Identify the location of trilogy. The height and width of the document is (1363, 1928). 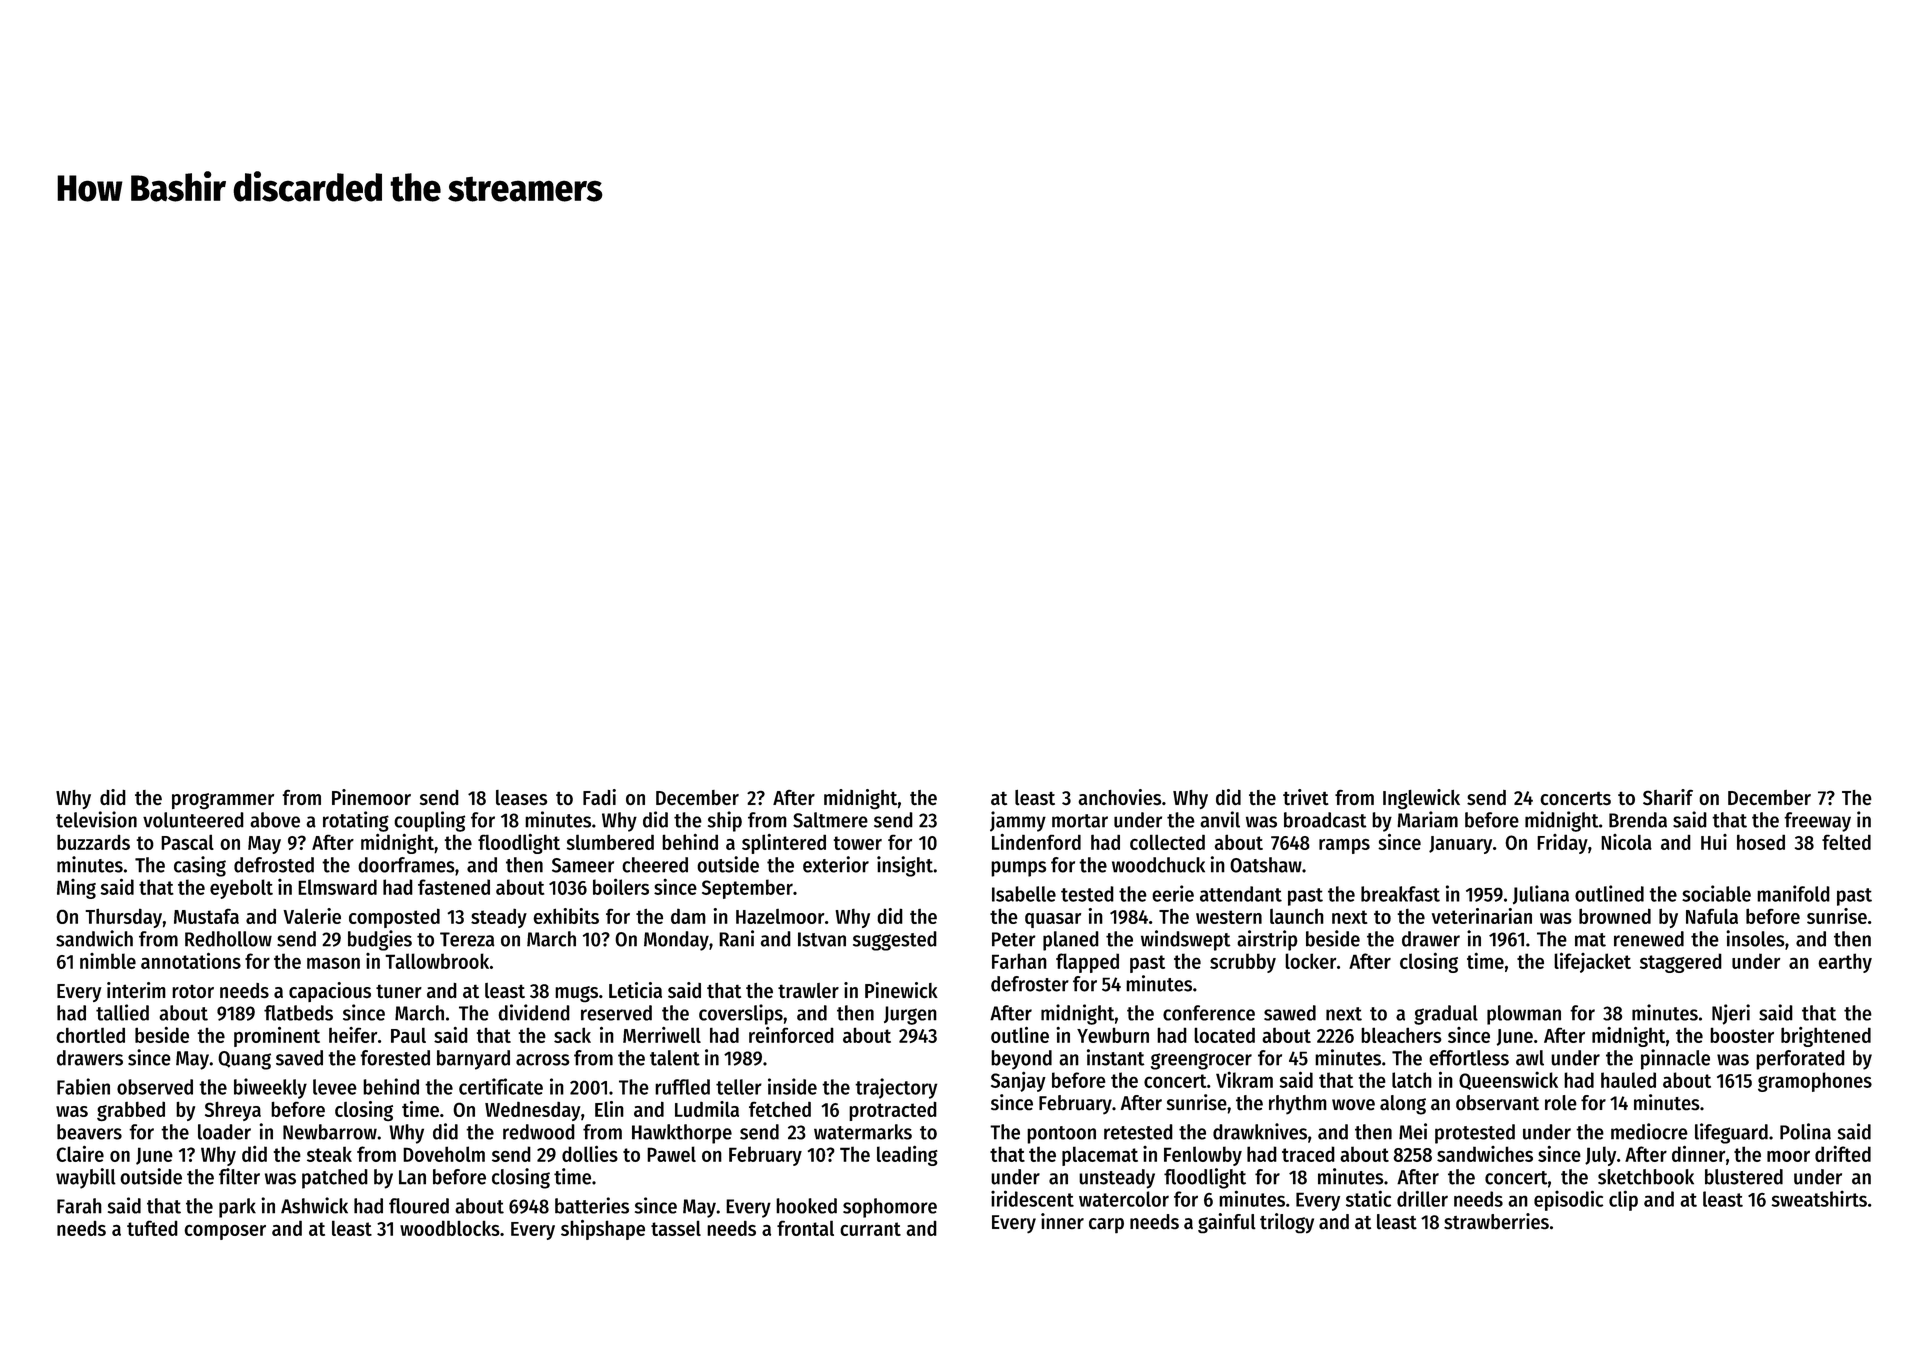
(1287, 1223).
